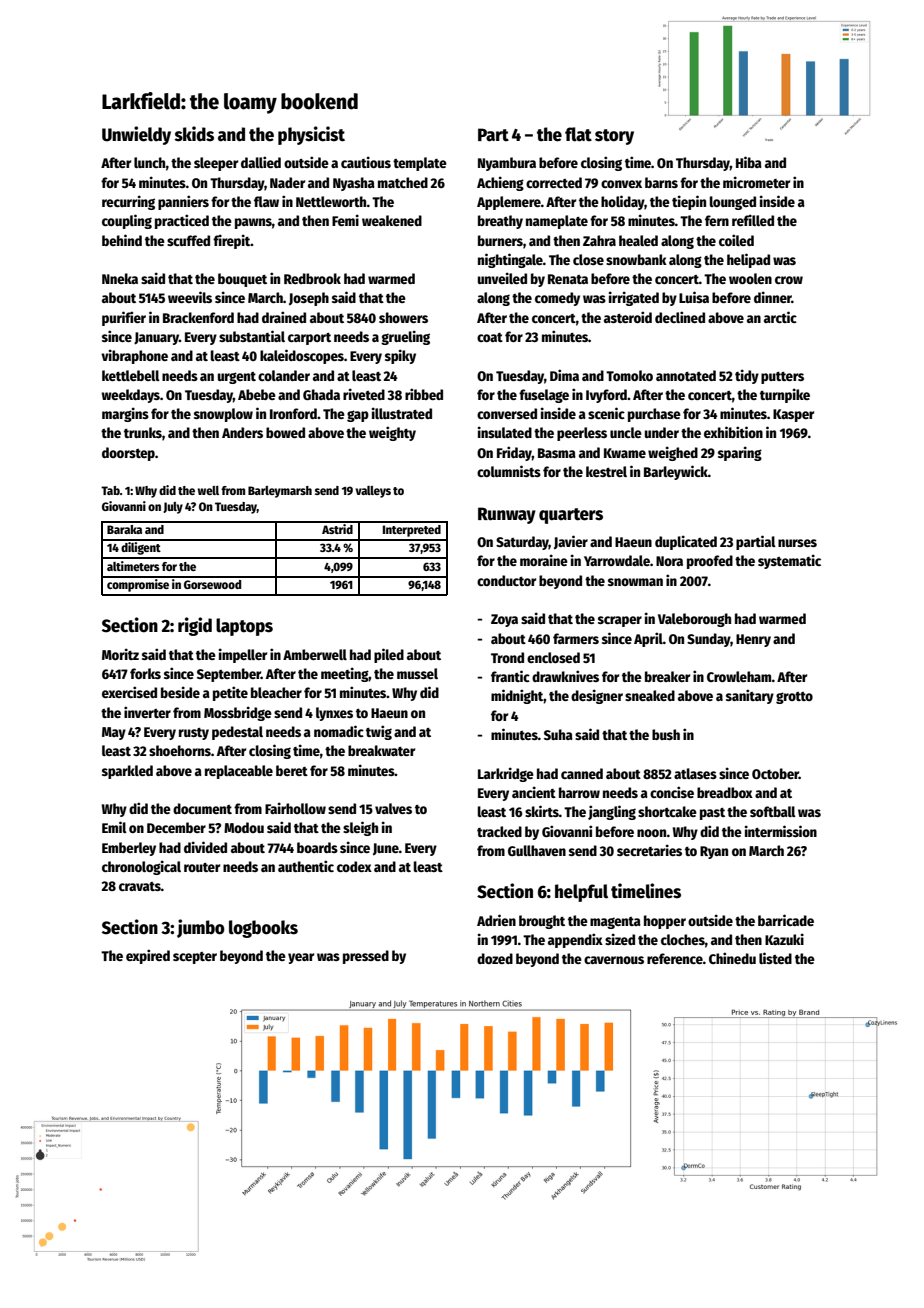 This page has height=1308, width=924. What do you see at coordinates (753, 220) in the page?
I see `refilled` at bounding box center [753, 220].
